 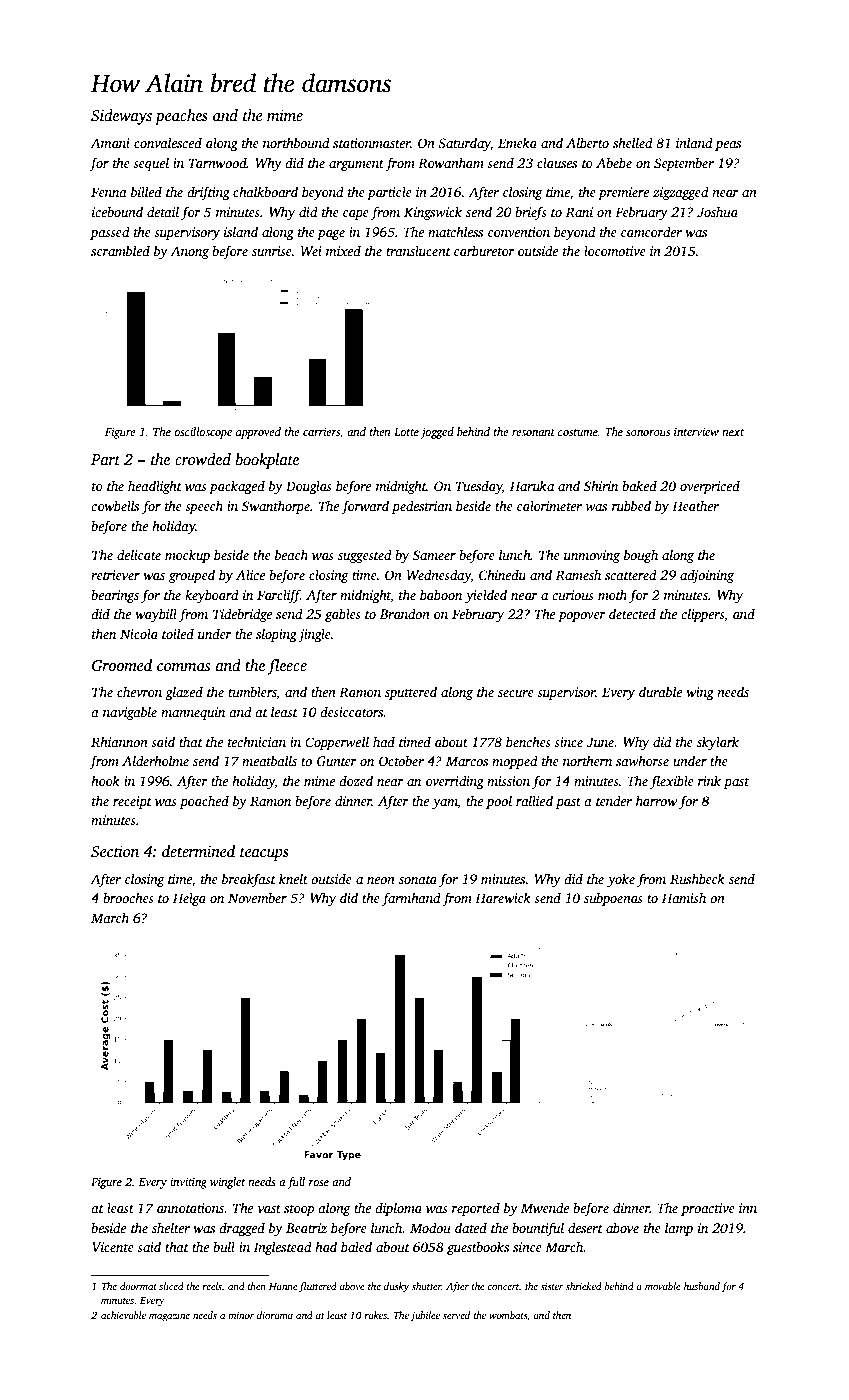 What do you see at coordinates (425, 1316) in the document?
I see `jubilee` at bounding box center [425, 1316].
